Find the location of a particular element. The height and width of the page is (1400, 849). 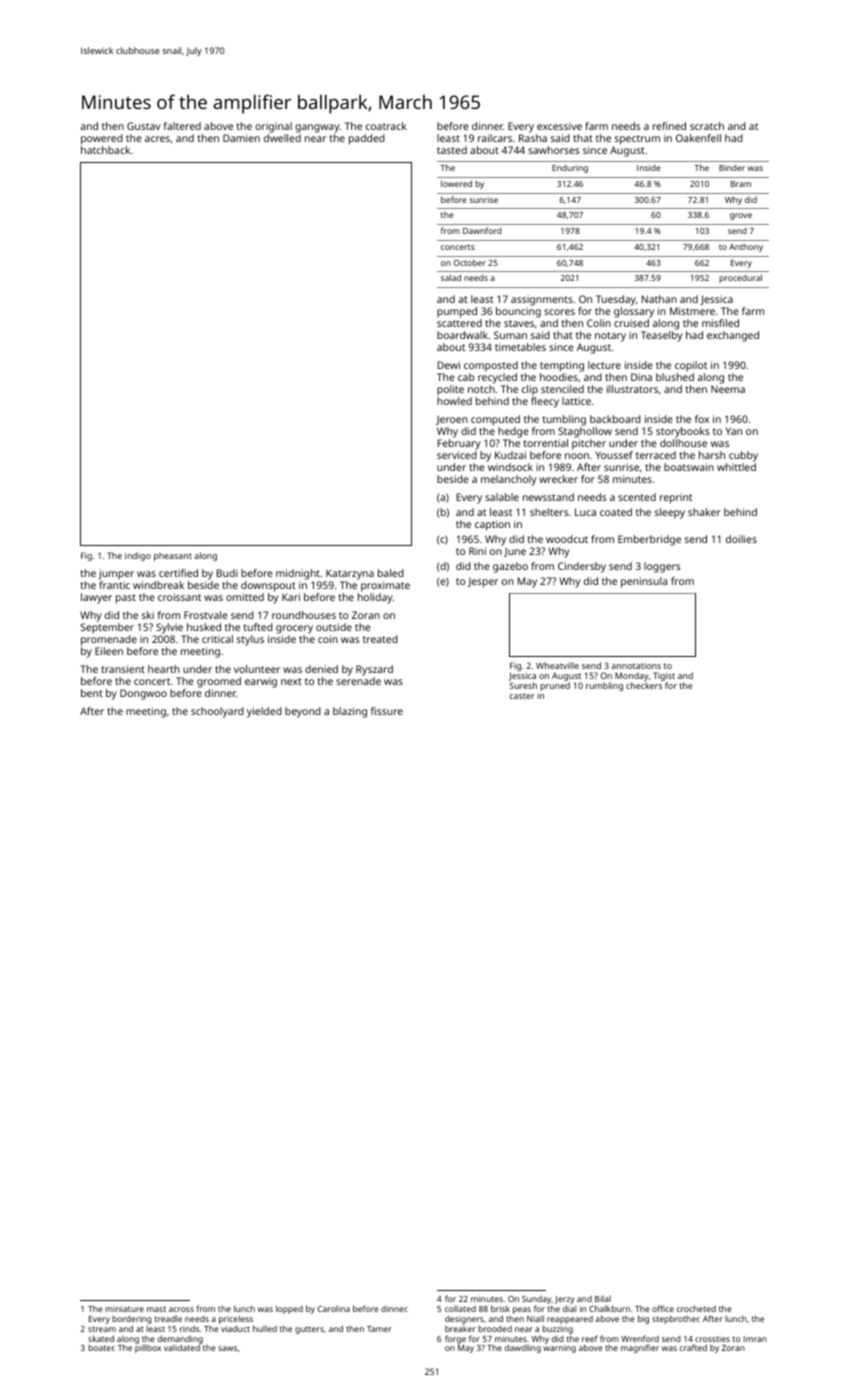

checkers is located at coordinates (644, 685).
